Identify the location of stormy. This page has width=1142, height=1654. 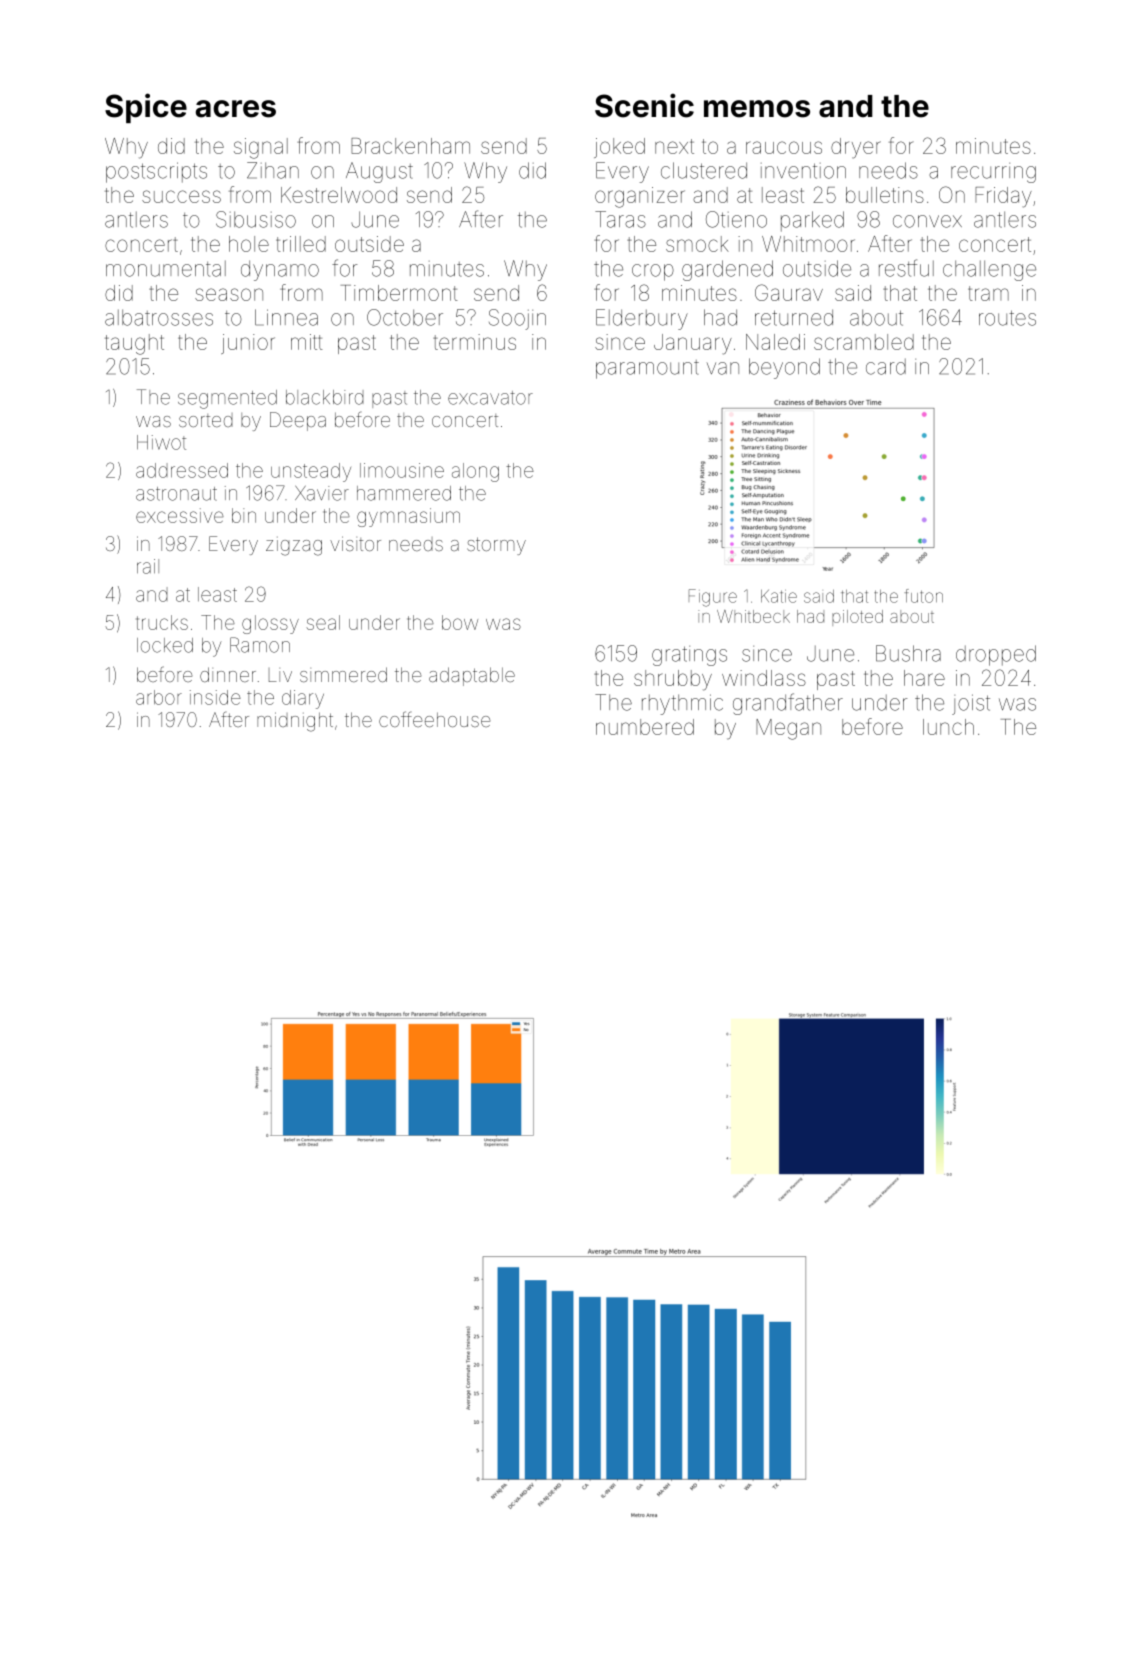
(496, 546).
